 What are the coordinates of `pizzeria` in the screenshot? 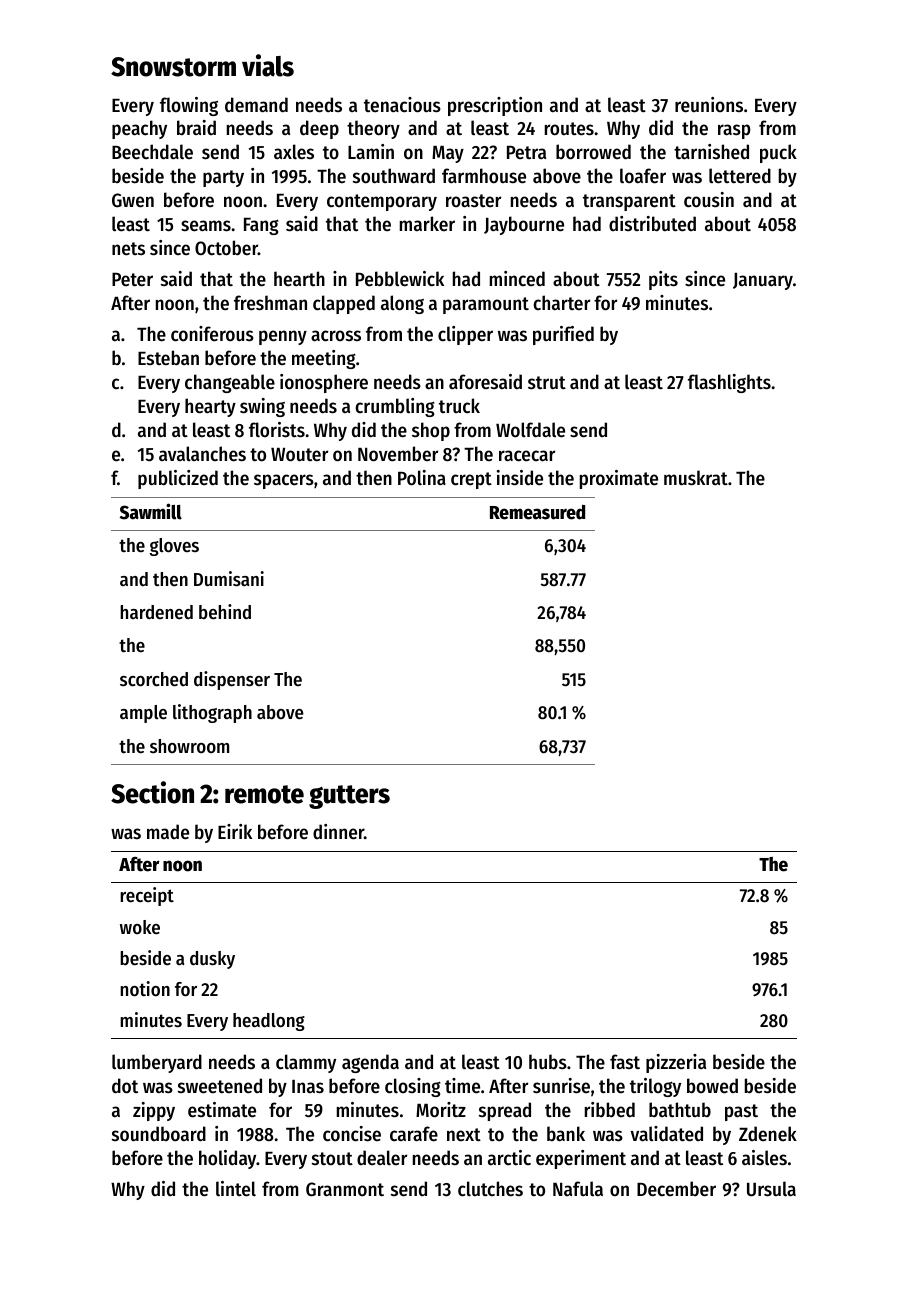 It's located at (676, 1063).
